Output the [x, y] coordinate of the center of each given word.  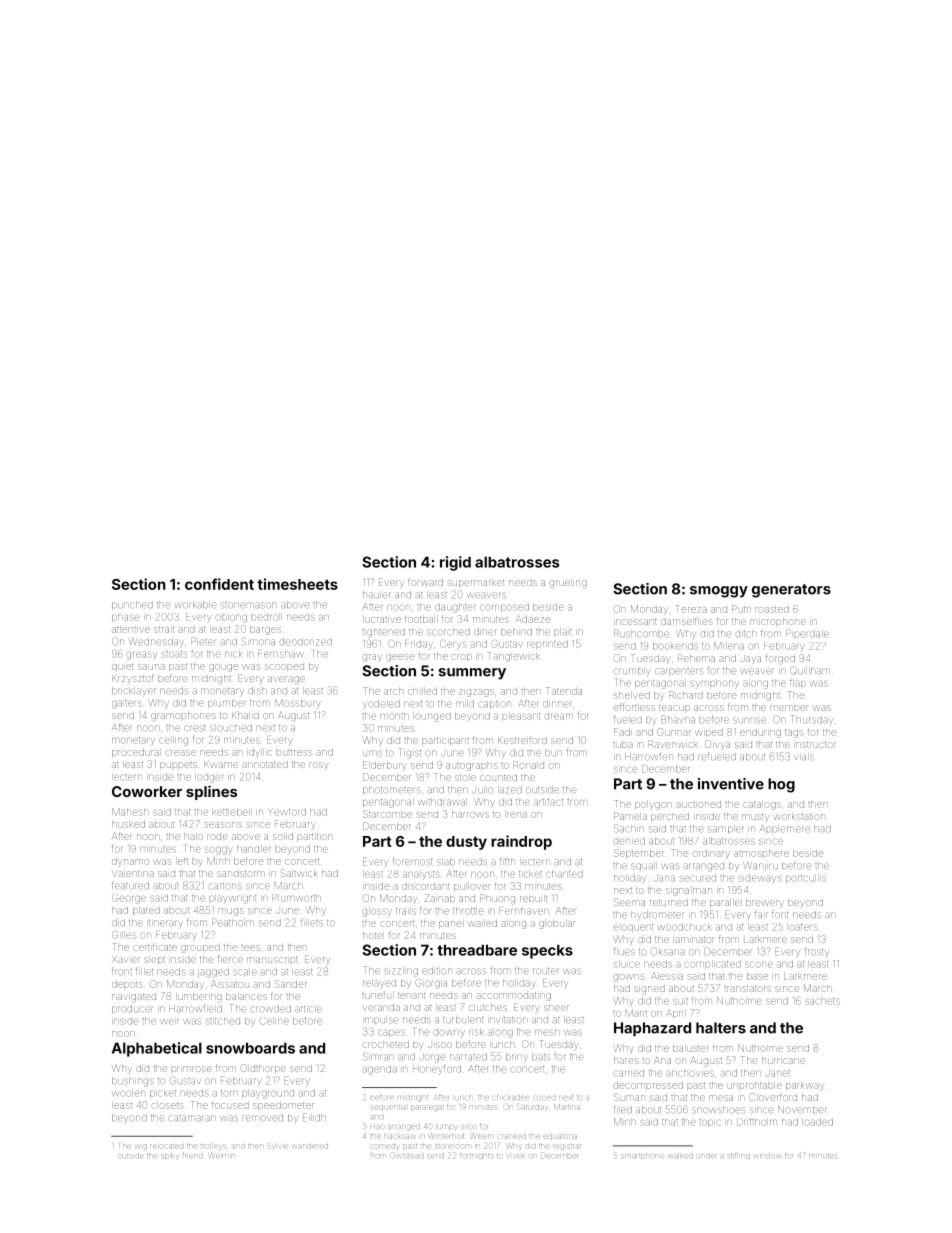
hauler [377, 595]
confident [219, 584]
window [767, 1156]
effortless [634, 707]
